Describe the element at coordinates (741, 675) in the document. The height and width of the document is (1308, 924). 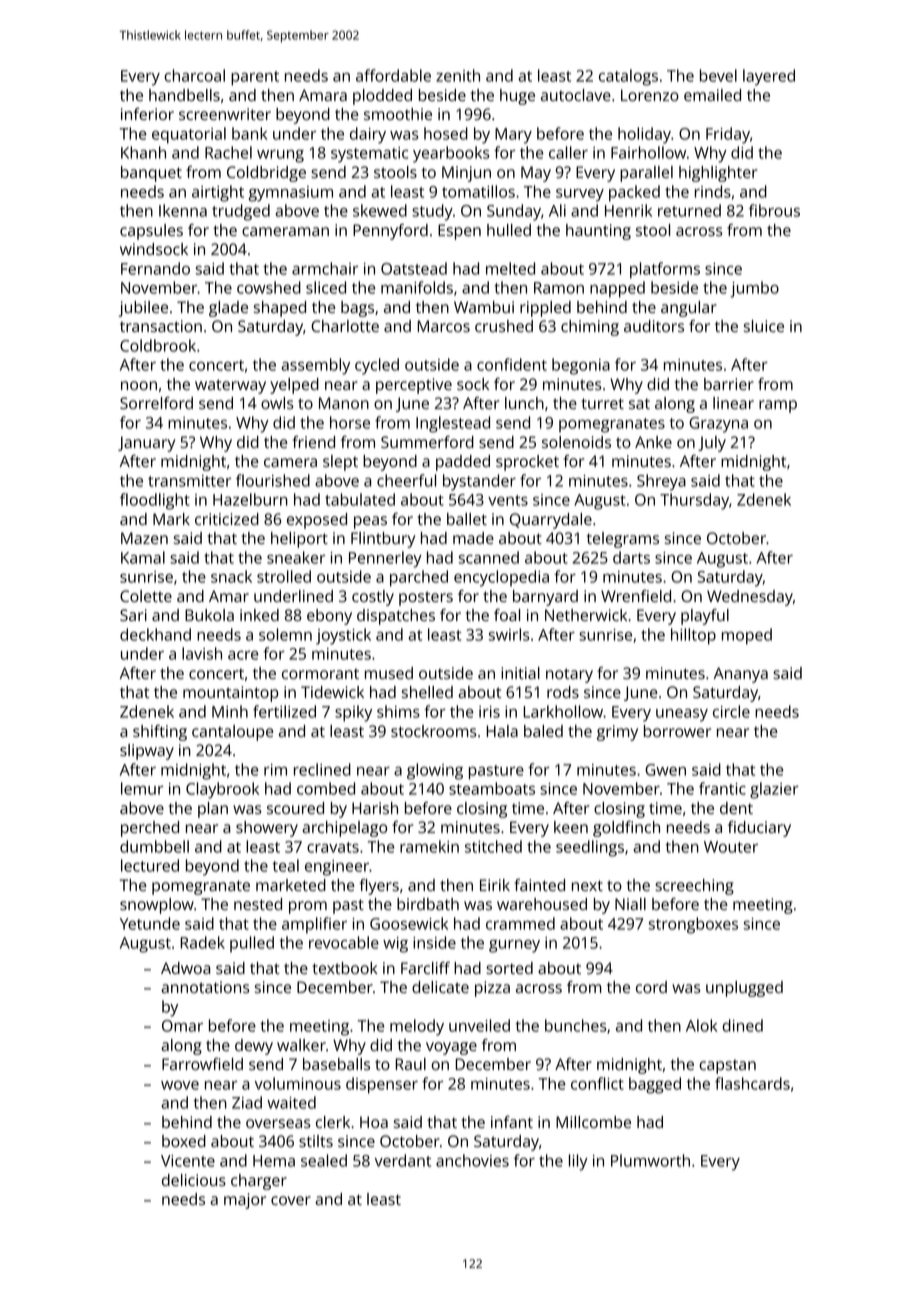
I see `Ananya` at that location.
